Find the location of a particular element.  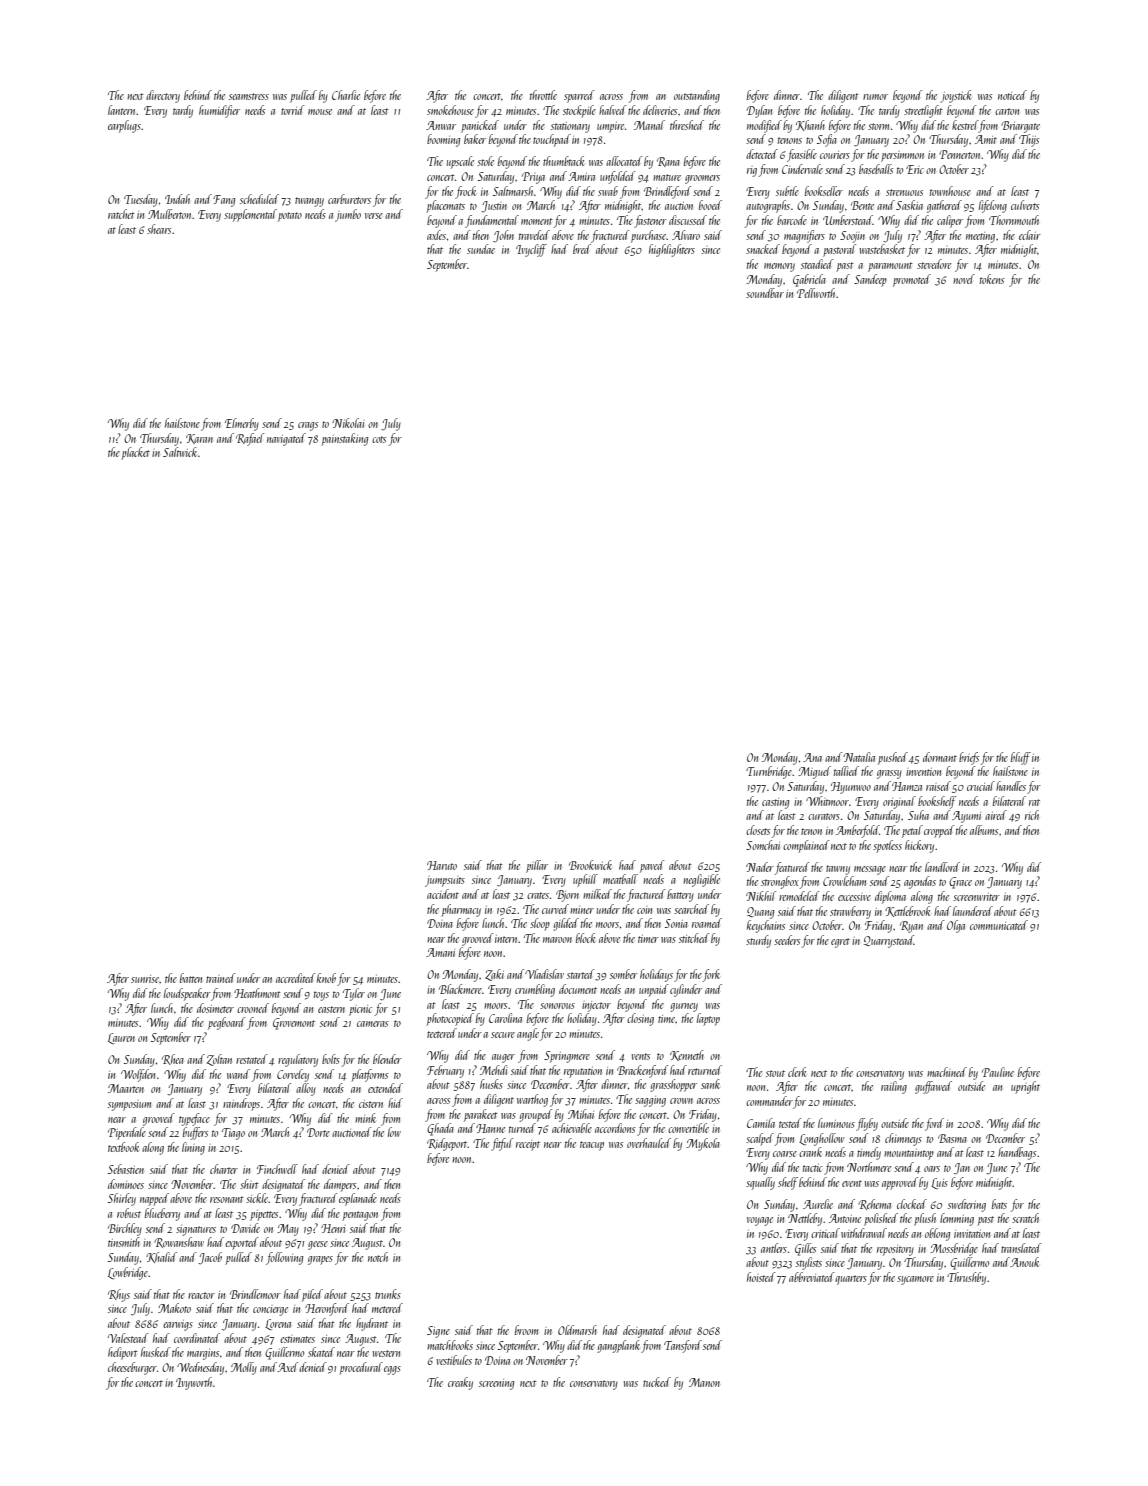

Turnbridge is located at coordinates (769, 772).
